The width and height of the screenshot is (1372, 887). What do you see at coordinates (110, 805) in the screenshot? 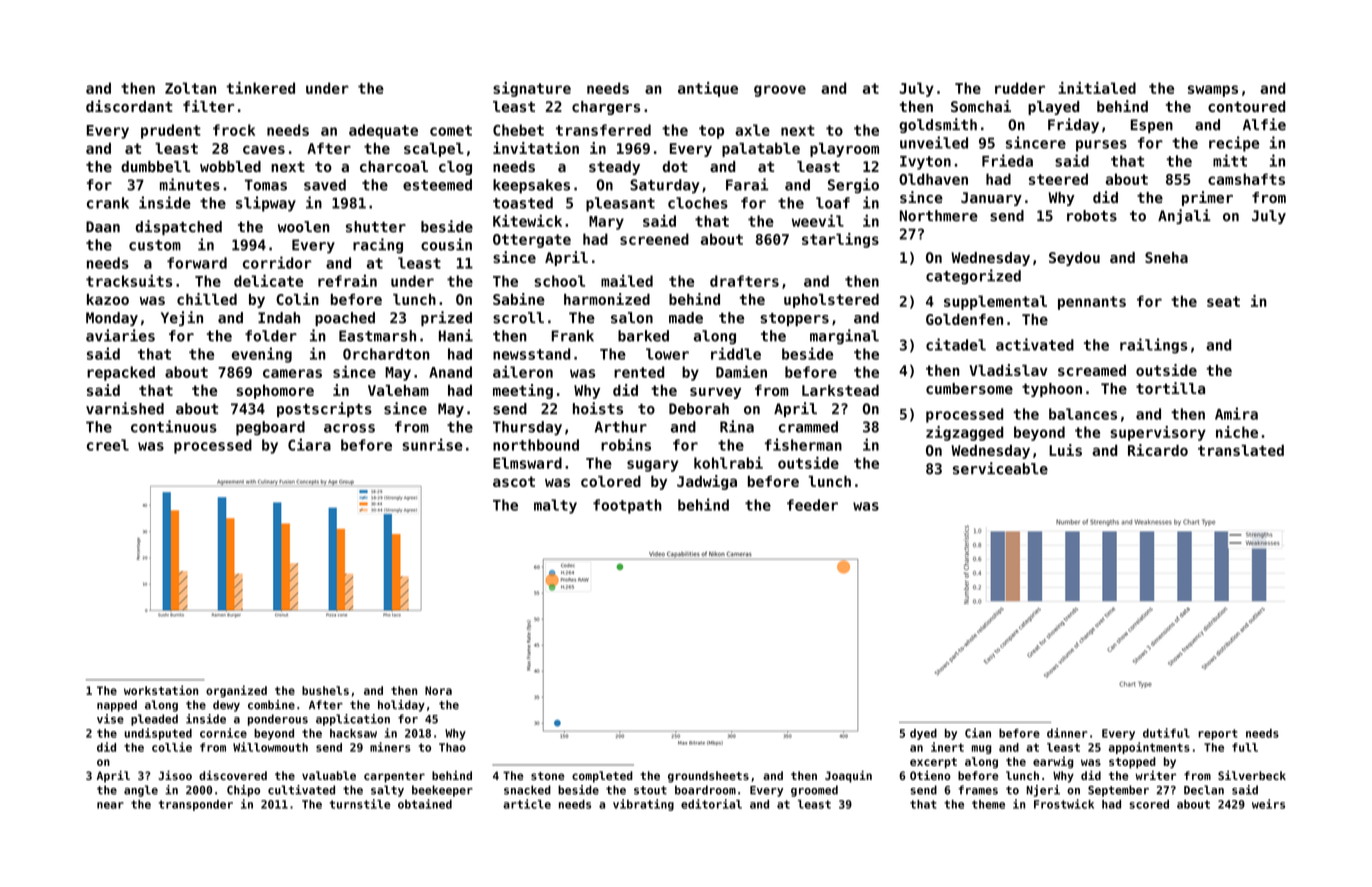
I see `near` at bounding box center [110, 805].
